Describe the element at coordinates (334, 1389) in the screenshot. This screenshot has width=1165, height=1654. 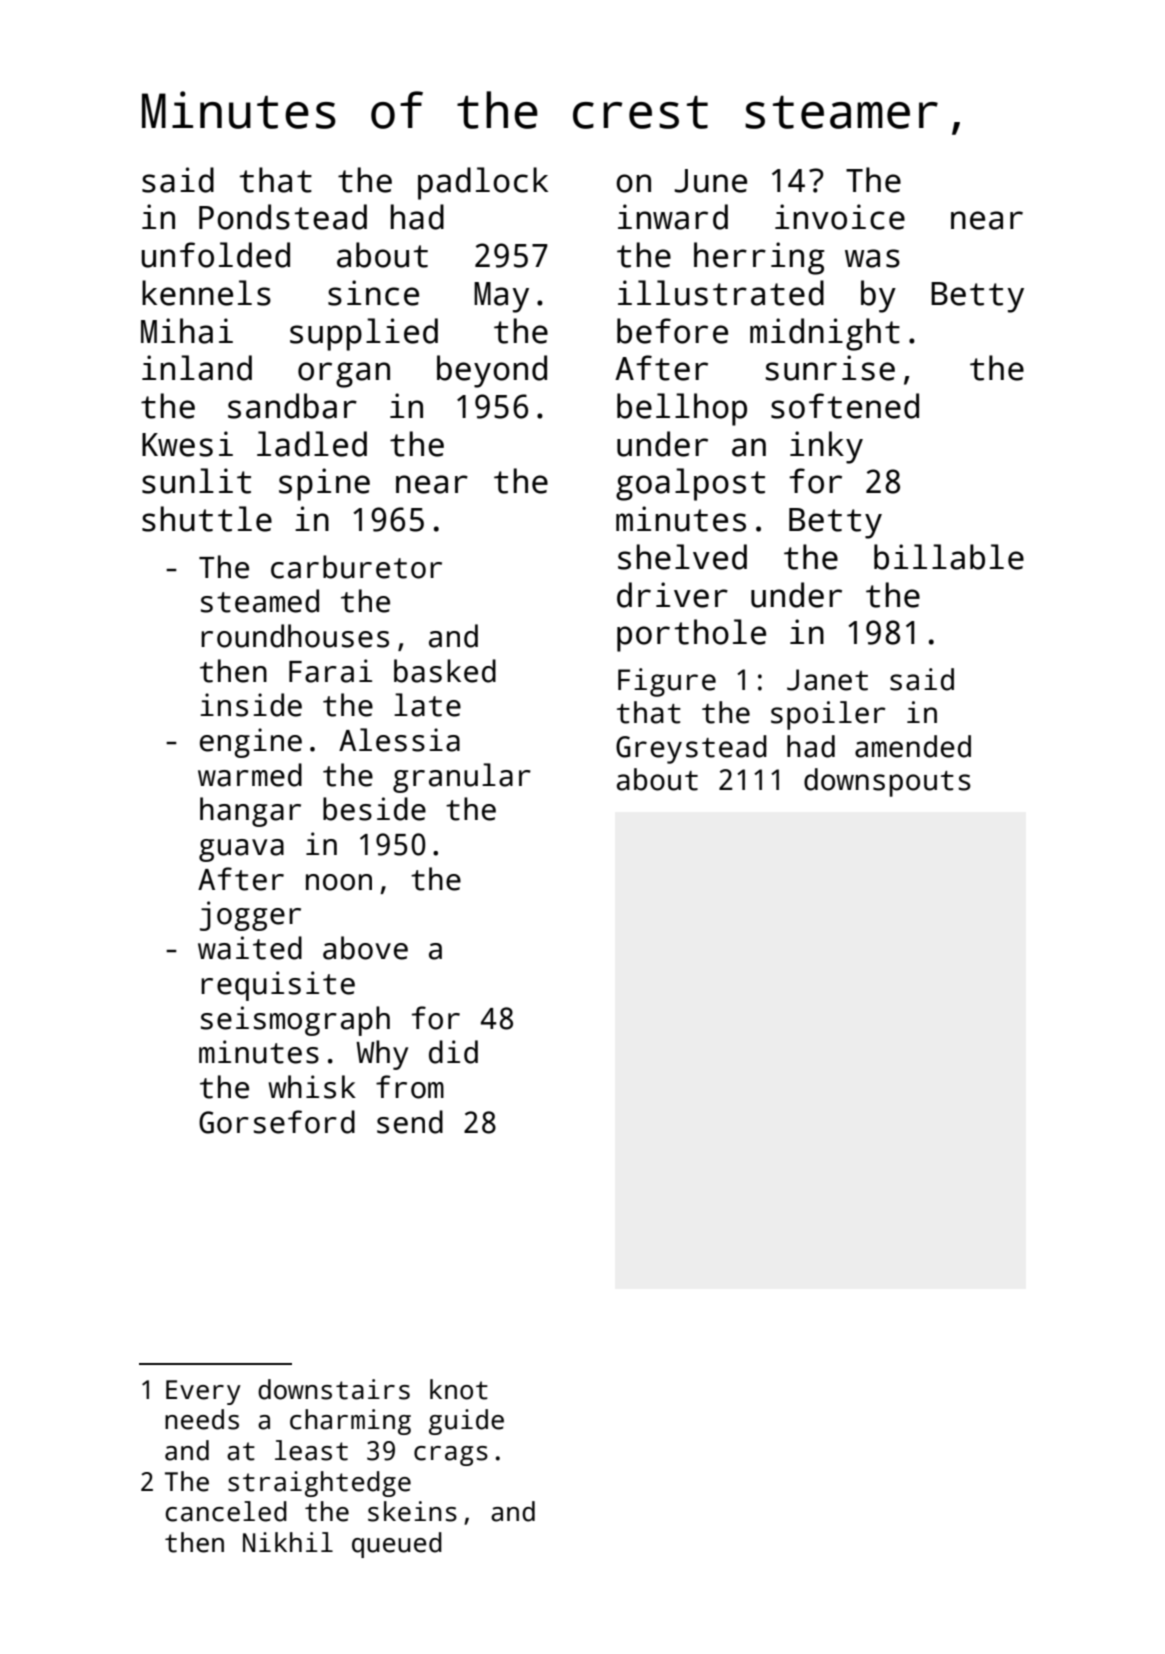
I see `downstairs` at that location.
